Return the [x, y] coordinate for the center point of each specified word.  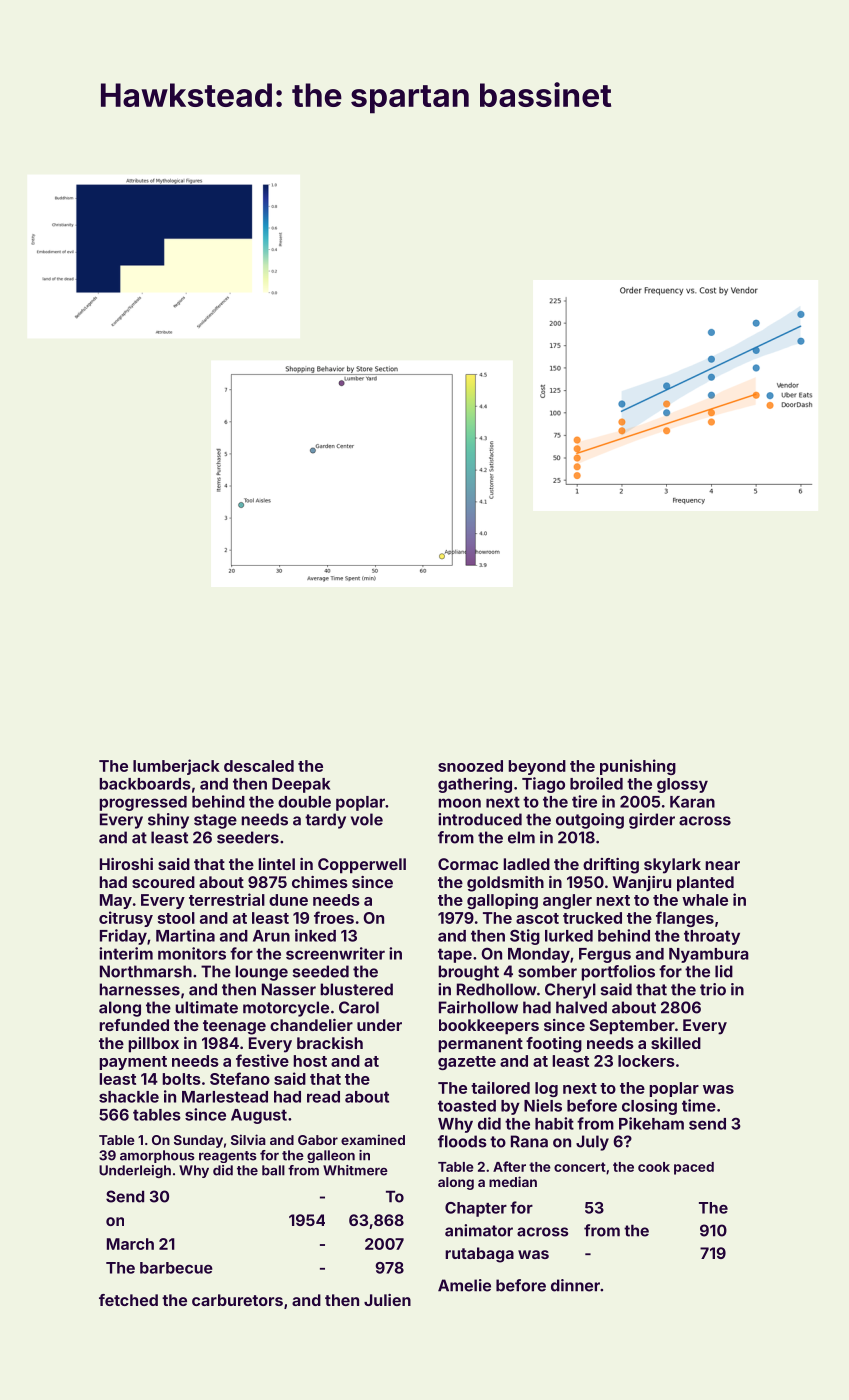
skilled [676, 1043]
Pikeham [651, 1123]
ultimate [206, 1007]
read [323, 1097]
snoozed [470, 766]
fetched [128, 1300]
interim [126, 953]
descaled [259, 766]
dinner [575, 1285]
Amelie [464, 1285]
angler [567, 901]
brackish [330, 1043]
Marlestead [225, 1097]
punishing [638, 767]
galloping [502, 901]
